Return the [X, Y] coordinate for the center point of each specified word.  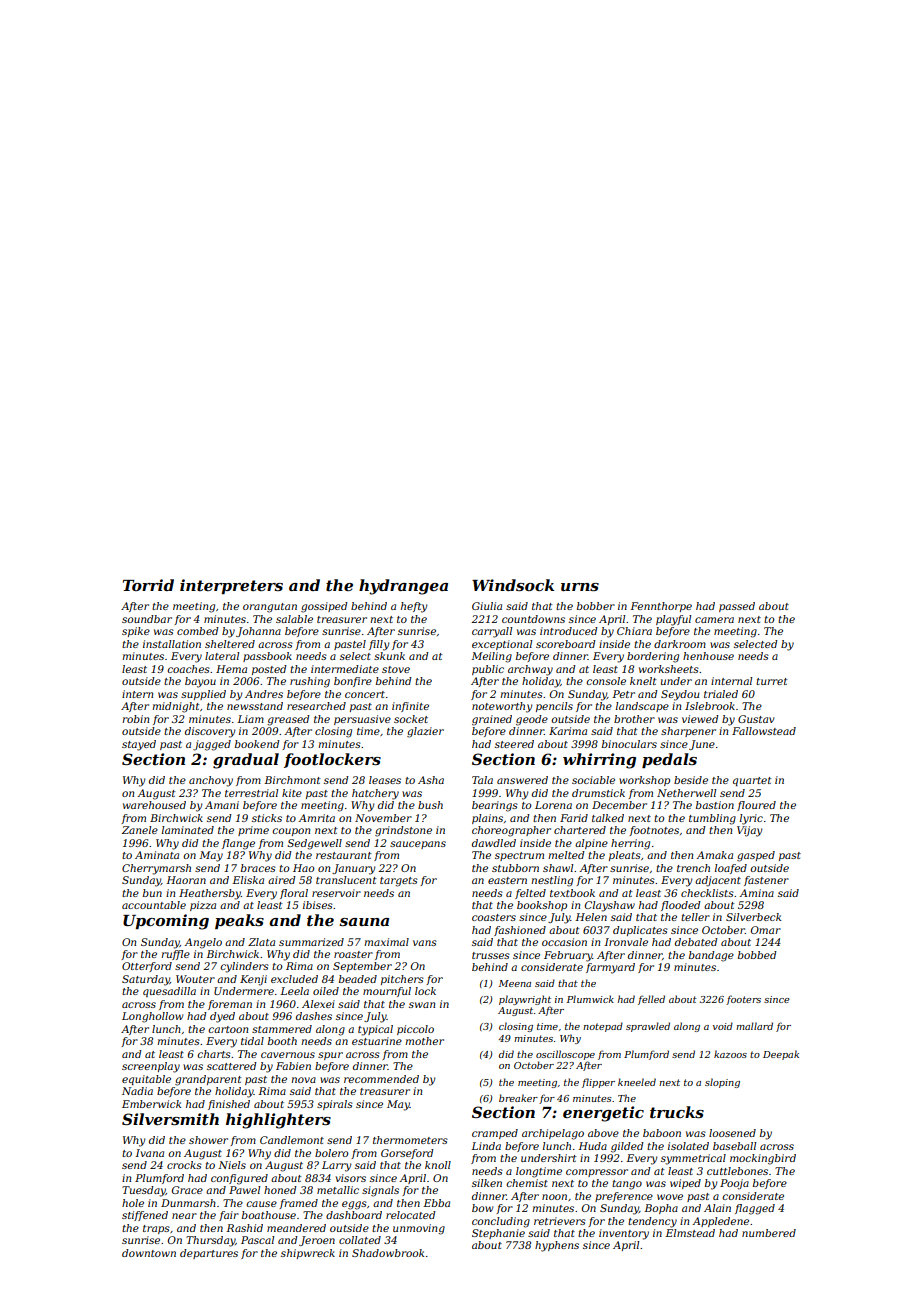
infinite [410, 707]
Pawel [244, 1190]
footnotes [654, 831]
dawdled [494, 843]
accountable [154, 905]
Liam [250, 719]
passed [737, 607]
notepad [603, 1027]
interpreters [231, 586]
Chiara [634, 631]
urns [580, 587]
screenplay [151, 1067]
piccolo [415, 1030]
